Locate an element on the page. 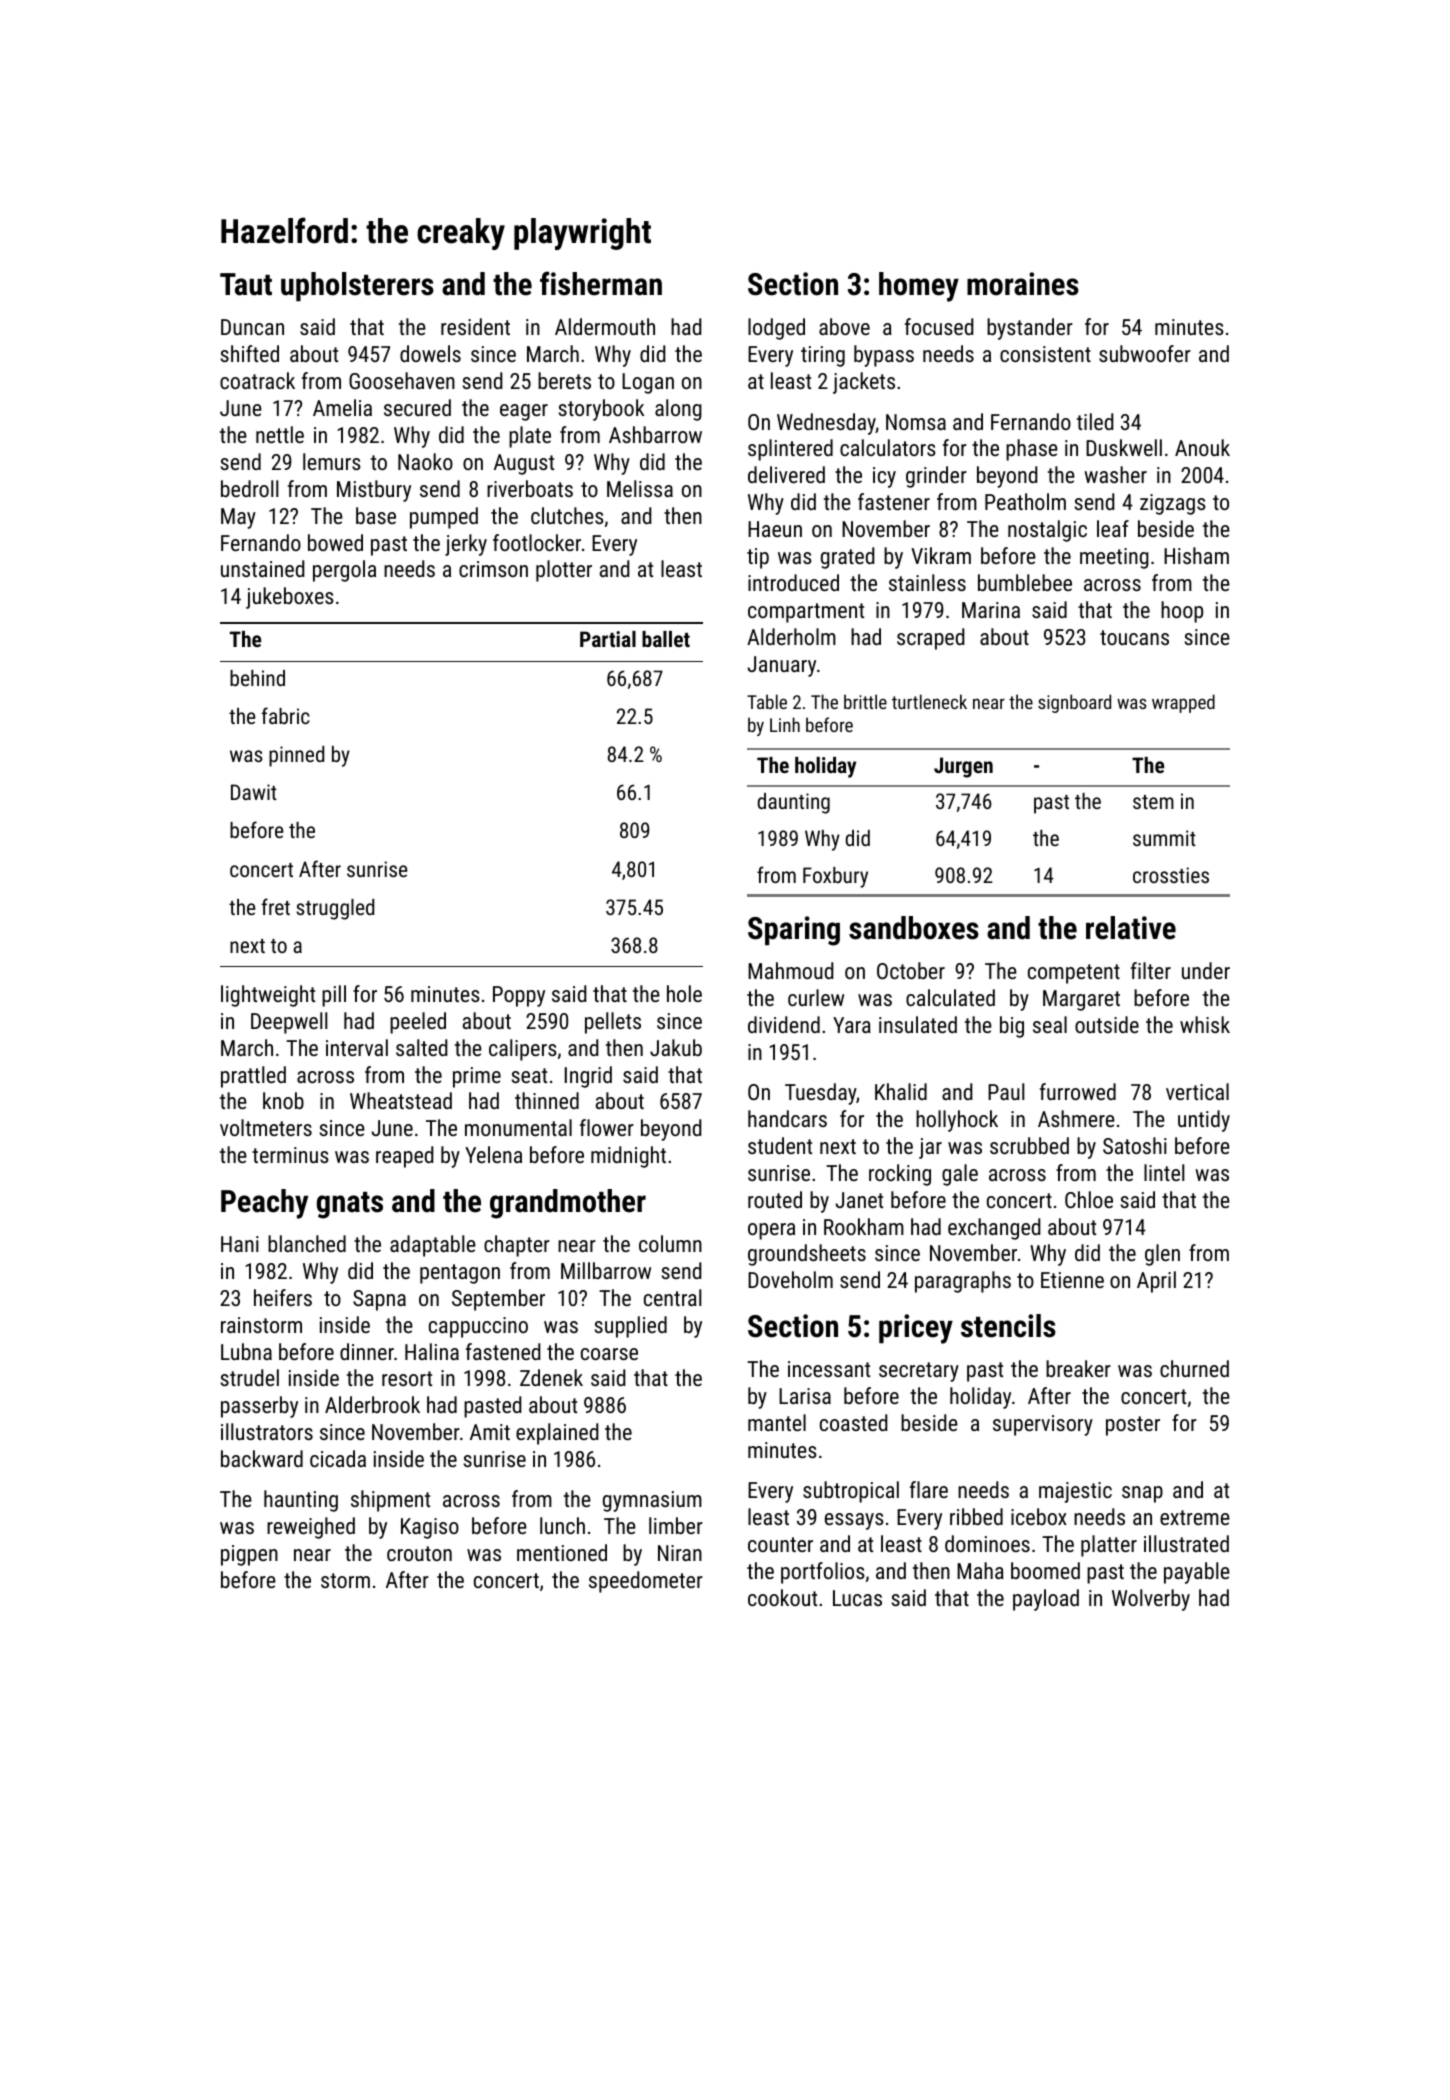 This image has height=2100, width=1450. upholsterers is located at coordinates (357, 286).
